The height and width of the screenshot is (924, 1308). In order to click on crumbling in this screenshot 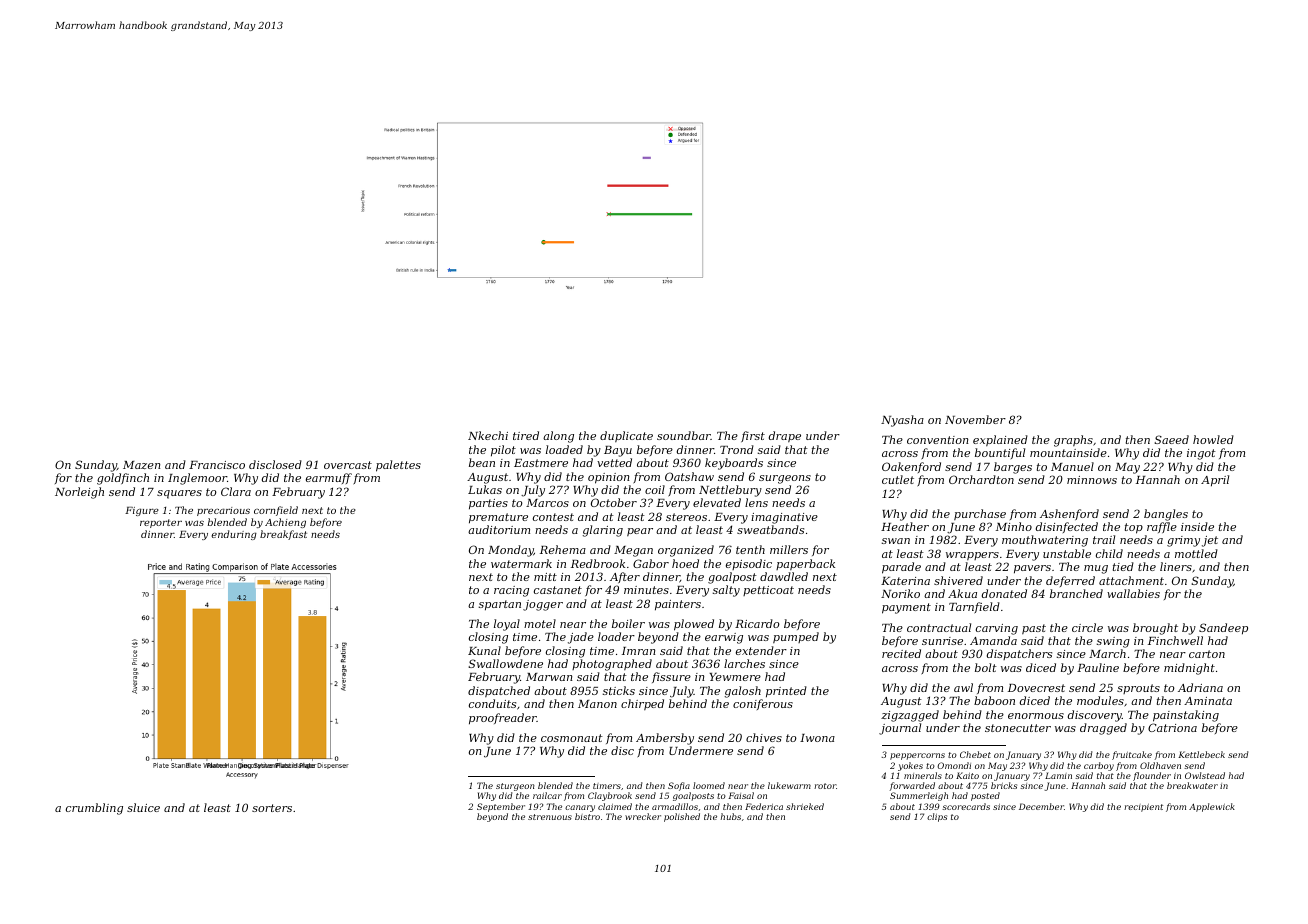, I will do `click(94, 809)`.
